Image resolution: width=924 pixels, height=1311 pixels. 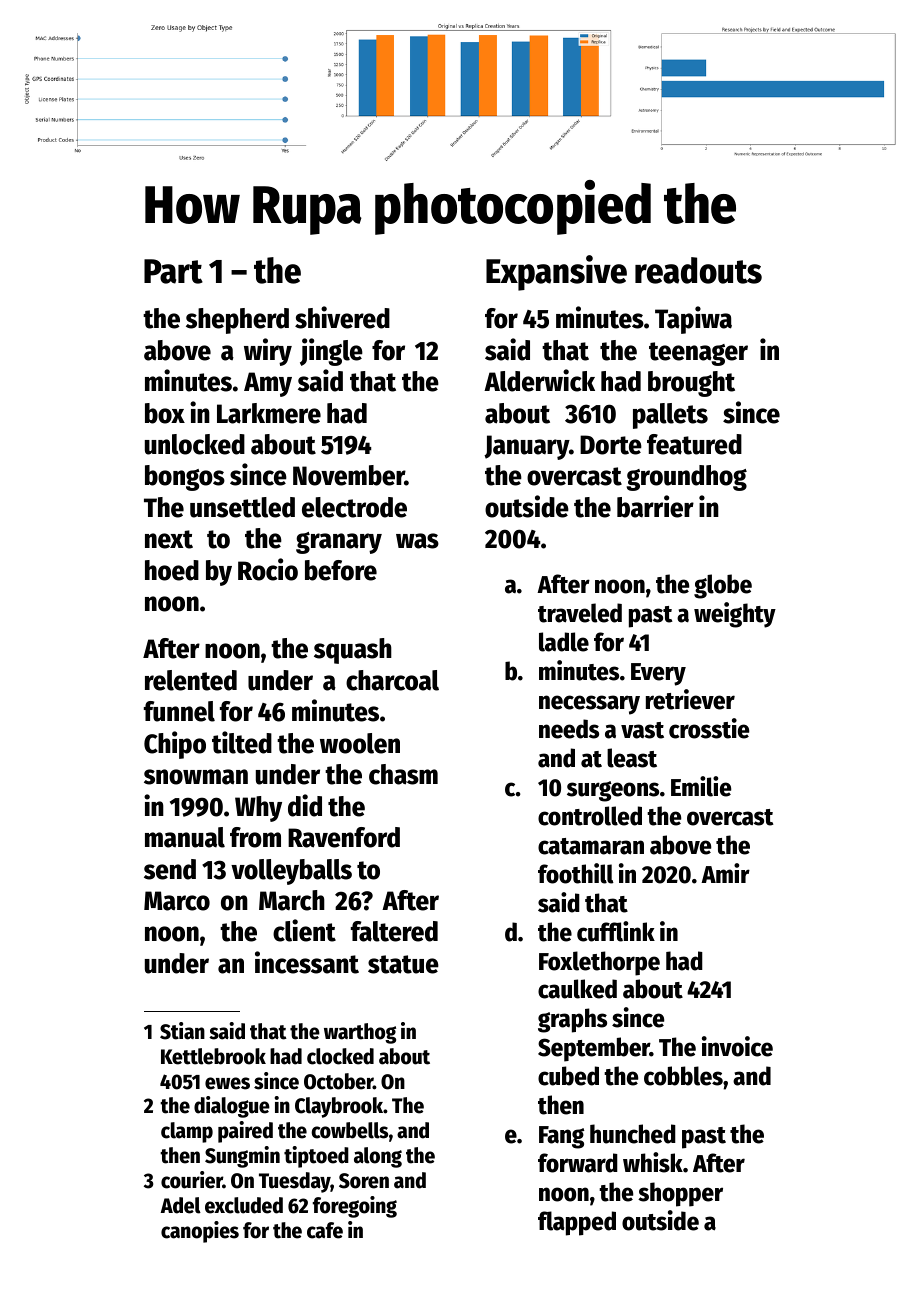 I want to click on Expansive, so click(x=556, y=273).
